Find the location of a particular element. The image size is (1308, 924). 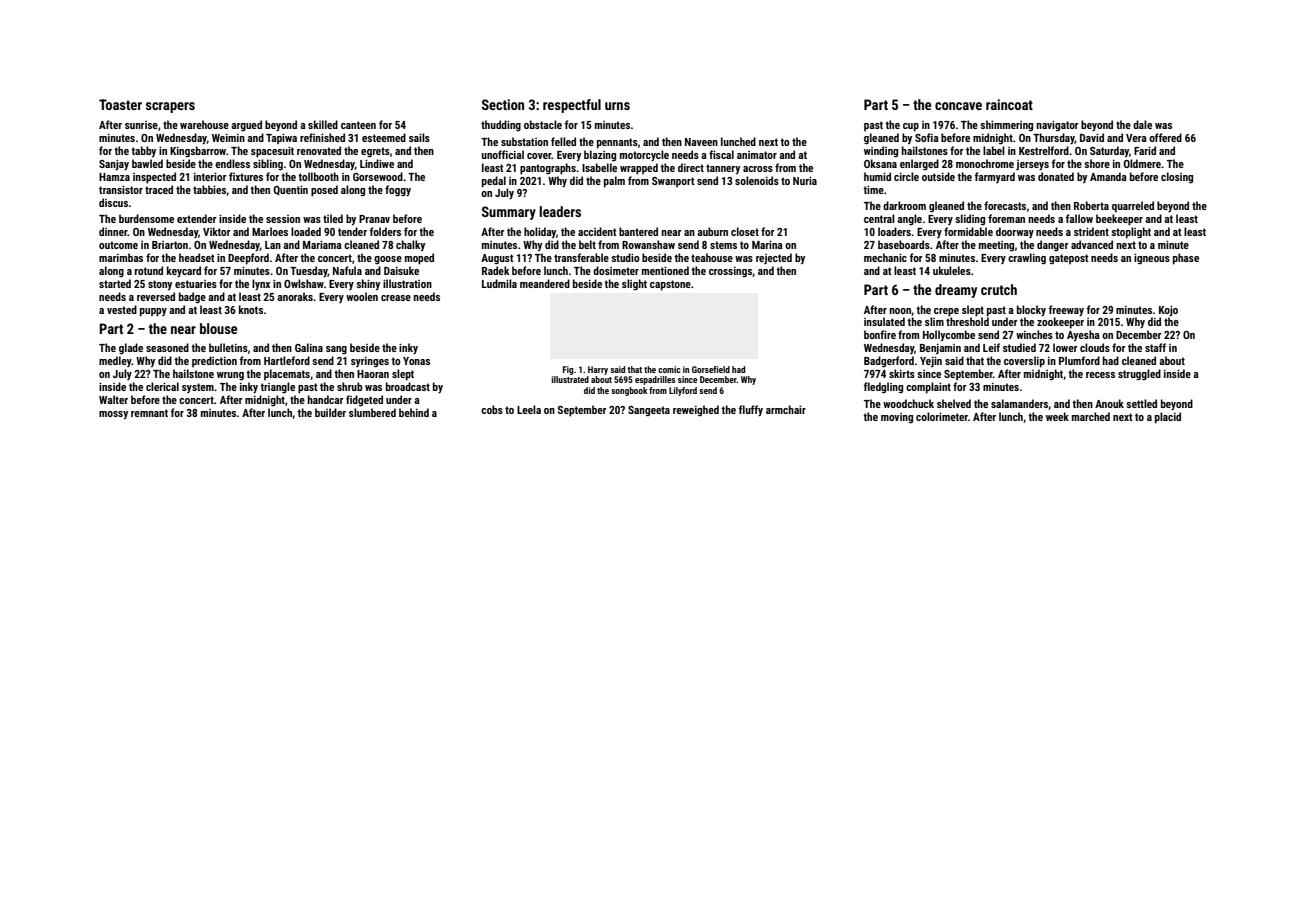

raincoat is located at coordinates (1009, 104).
